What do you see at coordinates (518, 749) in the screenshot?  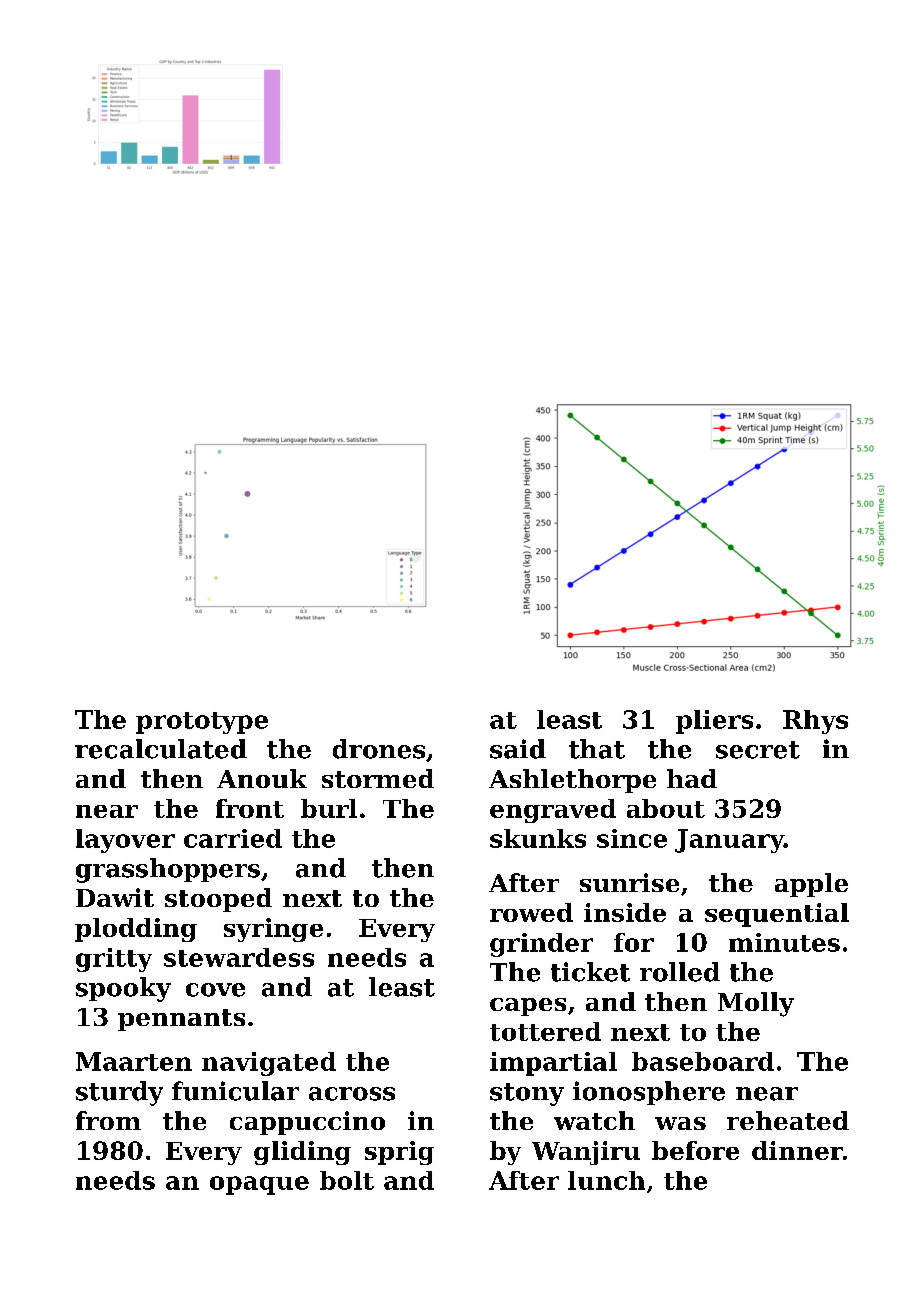 I see `said` at bounding box center [518, 749].
